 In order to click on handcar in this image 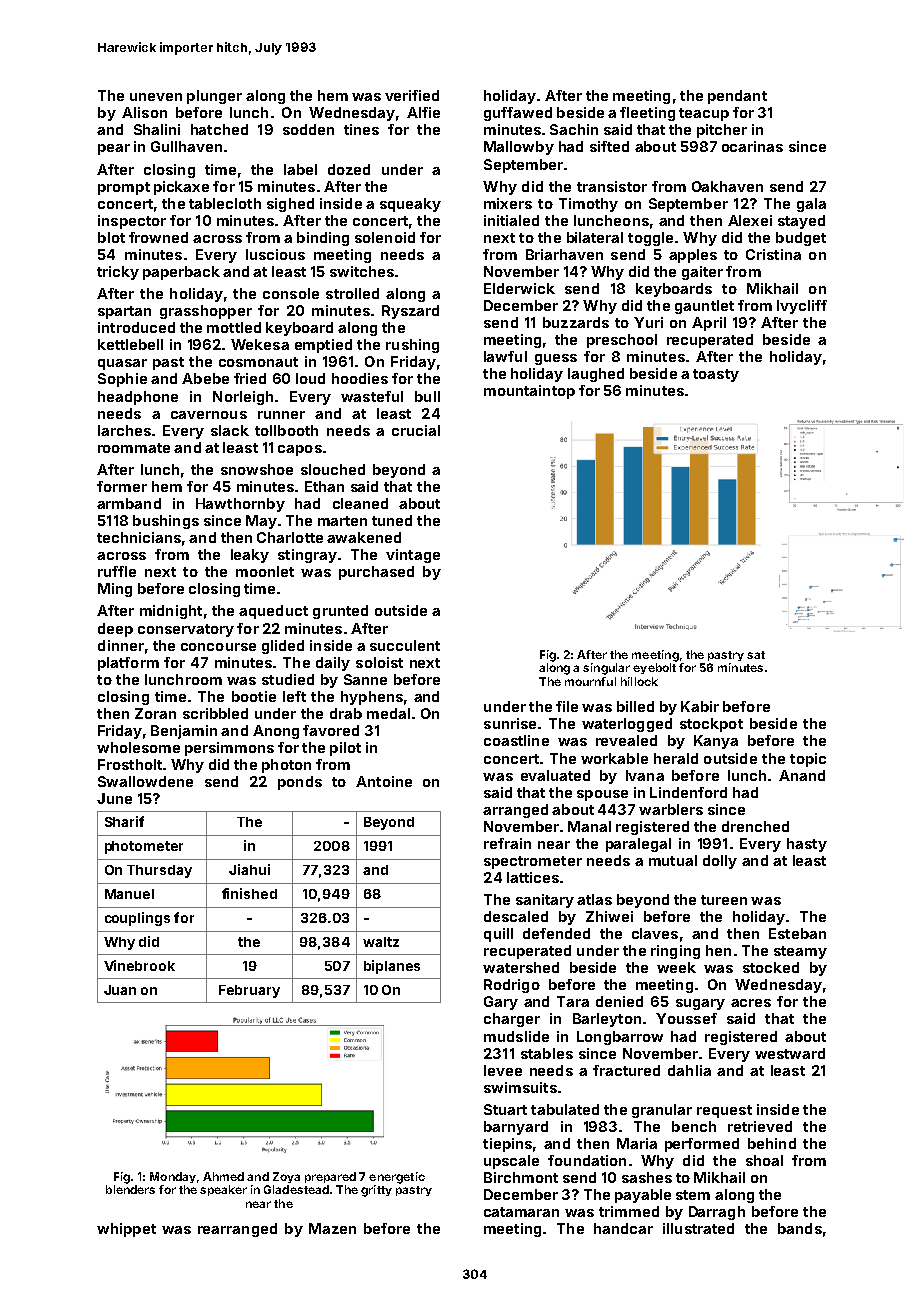, I will do `click(623, 1228)`.
